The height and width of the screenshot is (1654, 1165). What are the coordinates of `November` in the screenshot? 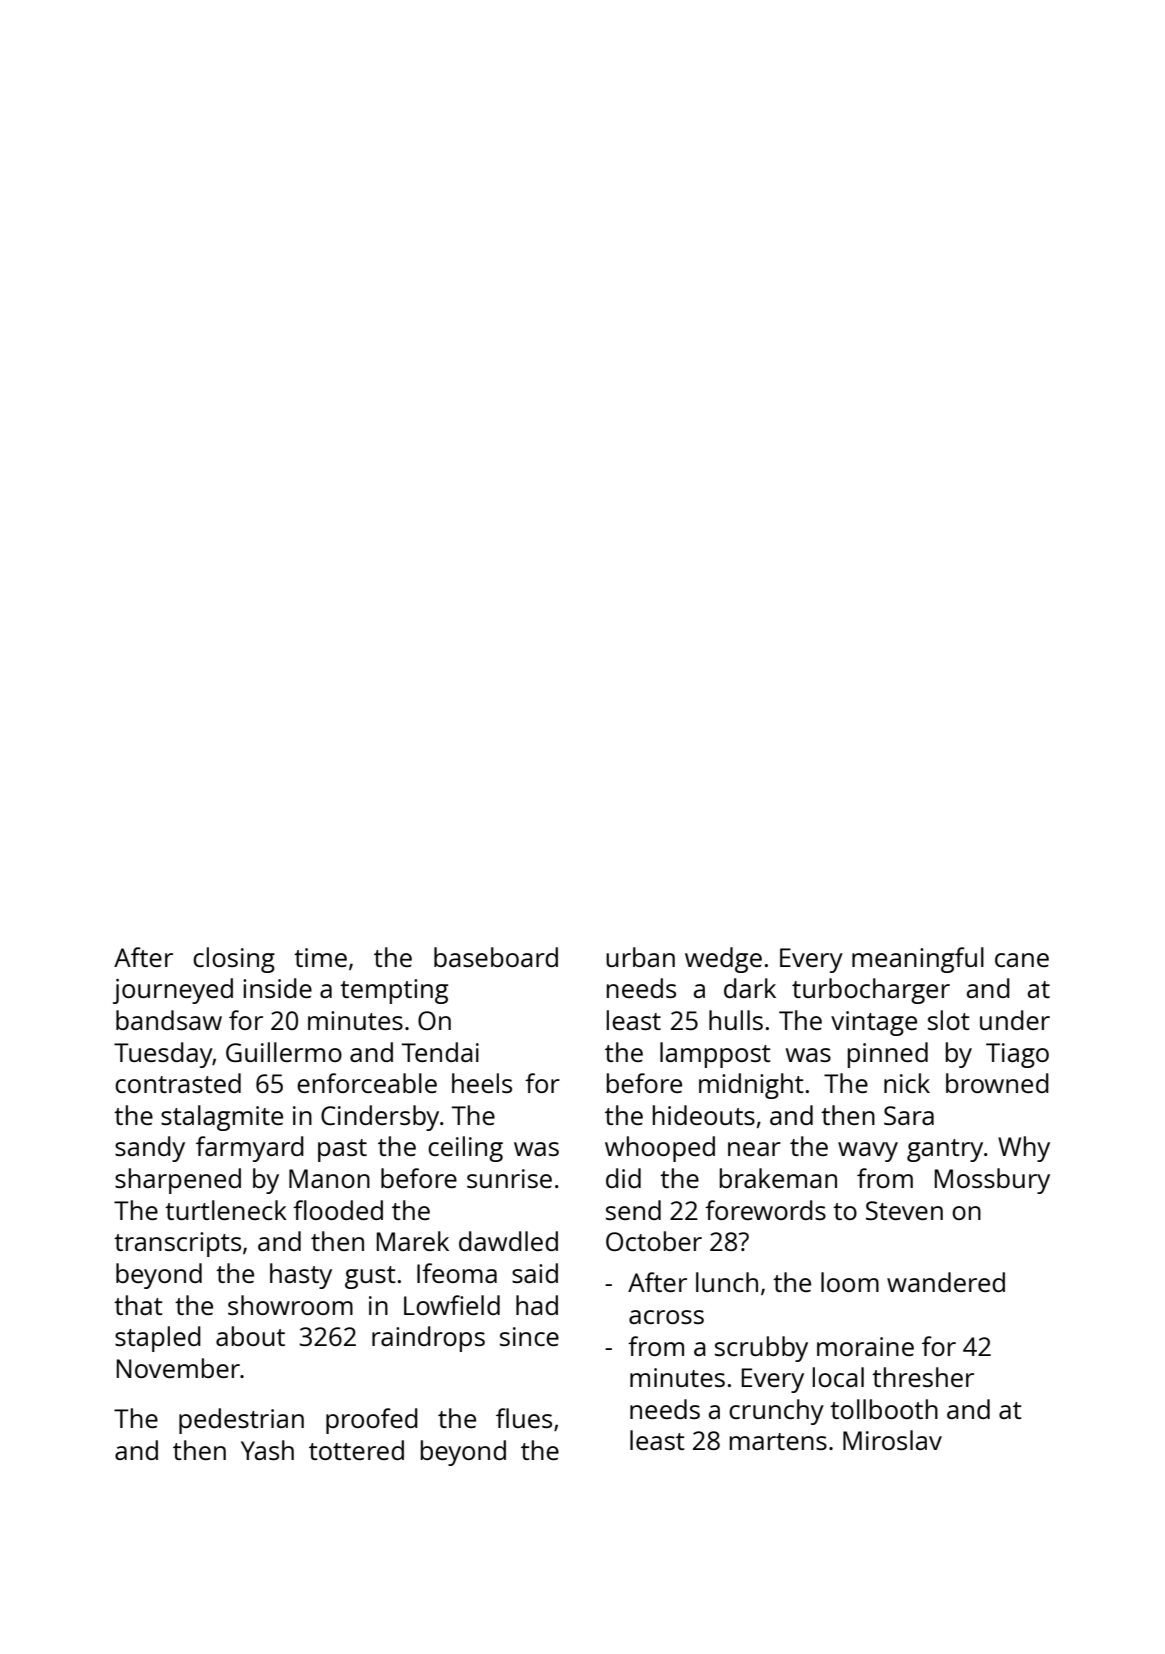 It's located at (178, 1368).
